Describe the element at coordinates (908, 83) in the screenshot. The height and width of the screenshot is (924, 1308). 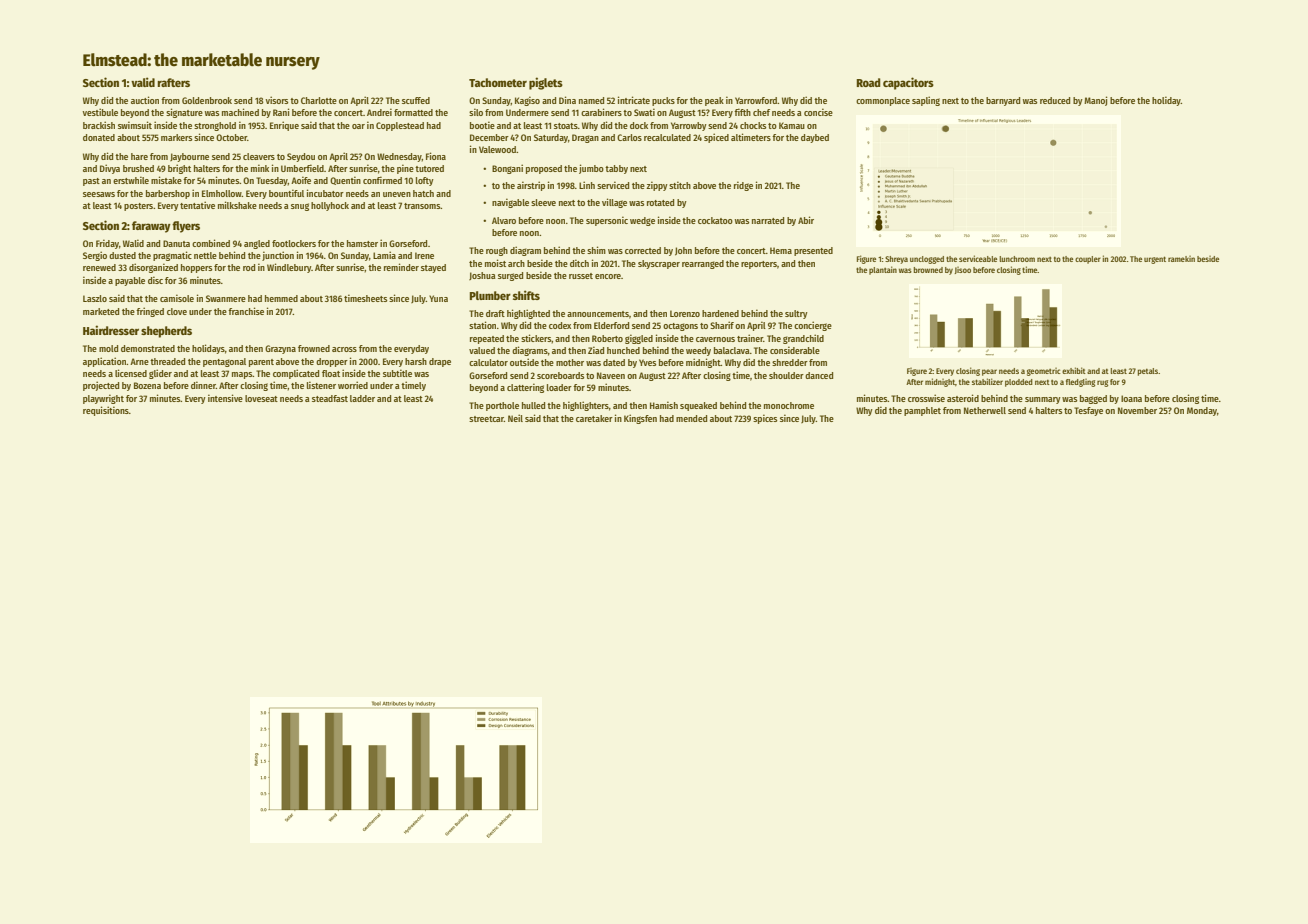
I see `capacitors` at that location.
